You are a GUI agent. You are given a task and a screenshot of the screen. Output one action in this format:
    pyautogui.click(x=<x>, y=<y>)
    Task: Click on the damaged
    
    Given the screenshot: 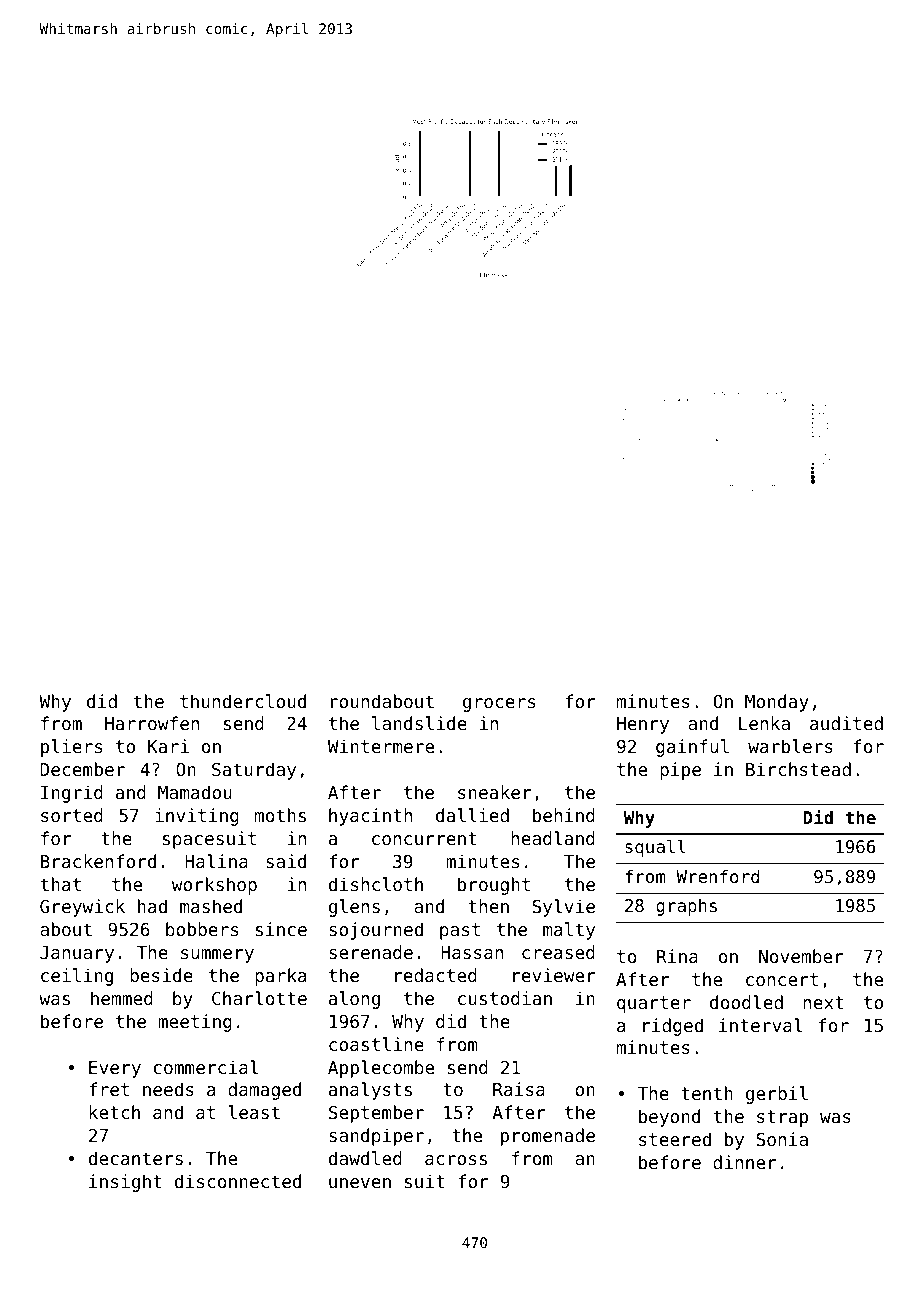 What is the action you would take?
    pyautogui.click(x=264, y=1091)
